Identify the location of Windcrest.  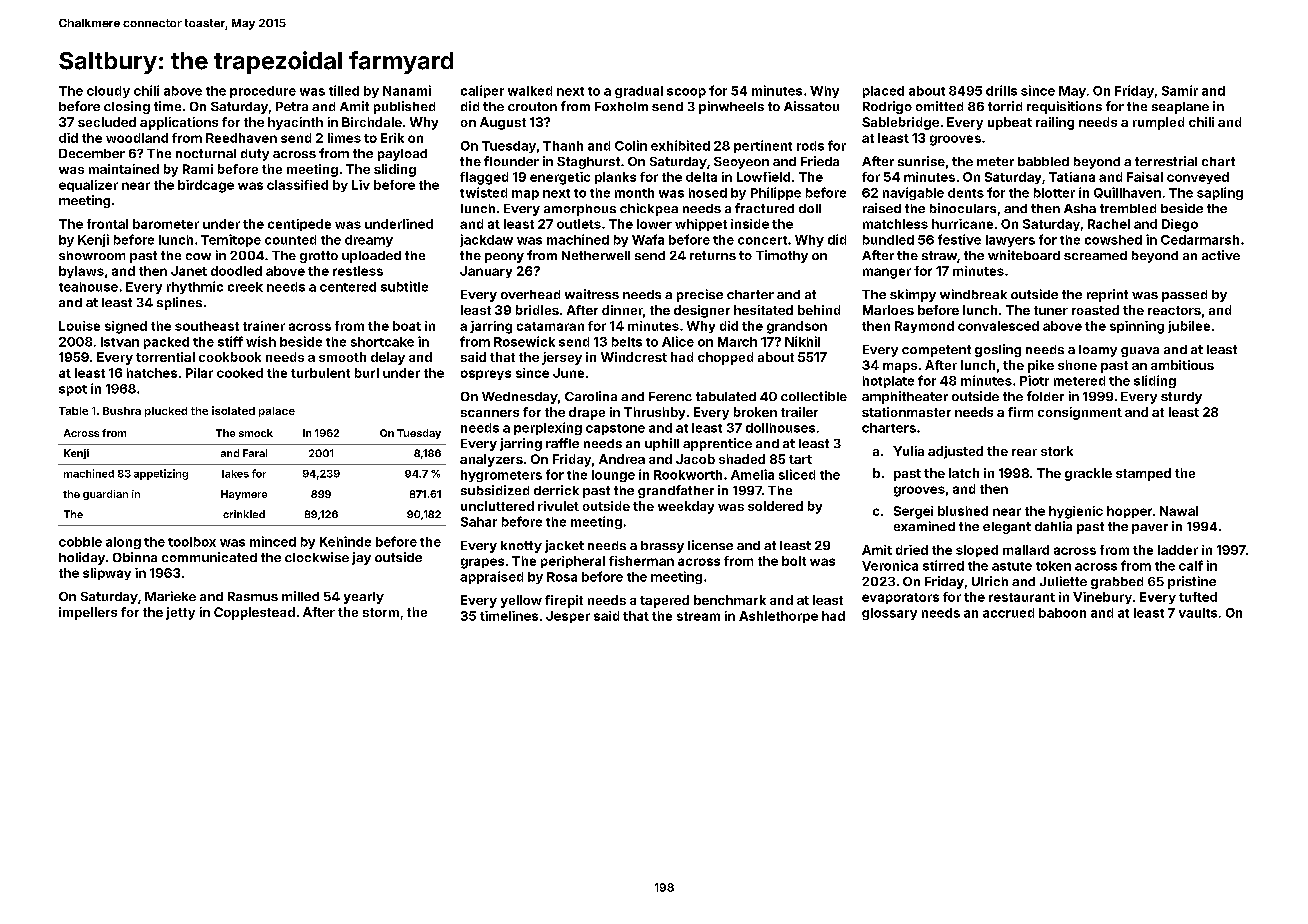
(634, 357).
